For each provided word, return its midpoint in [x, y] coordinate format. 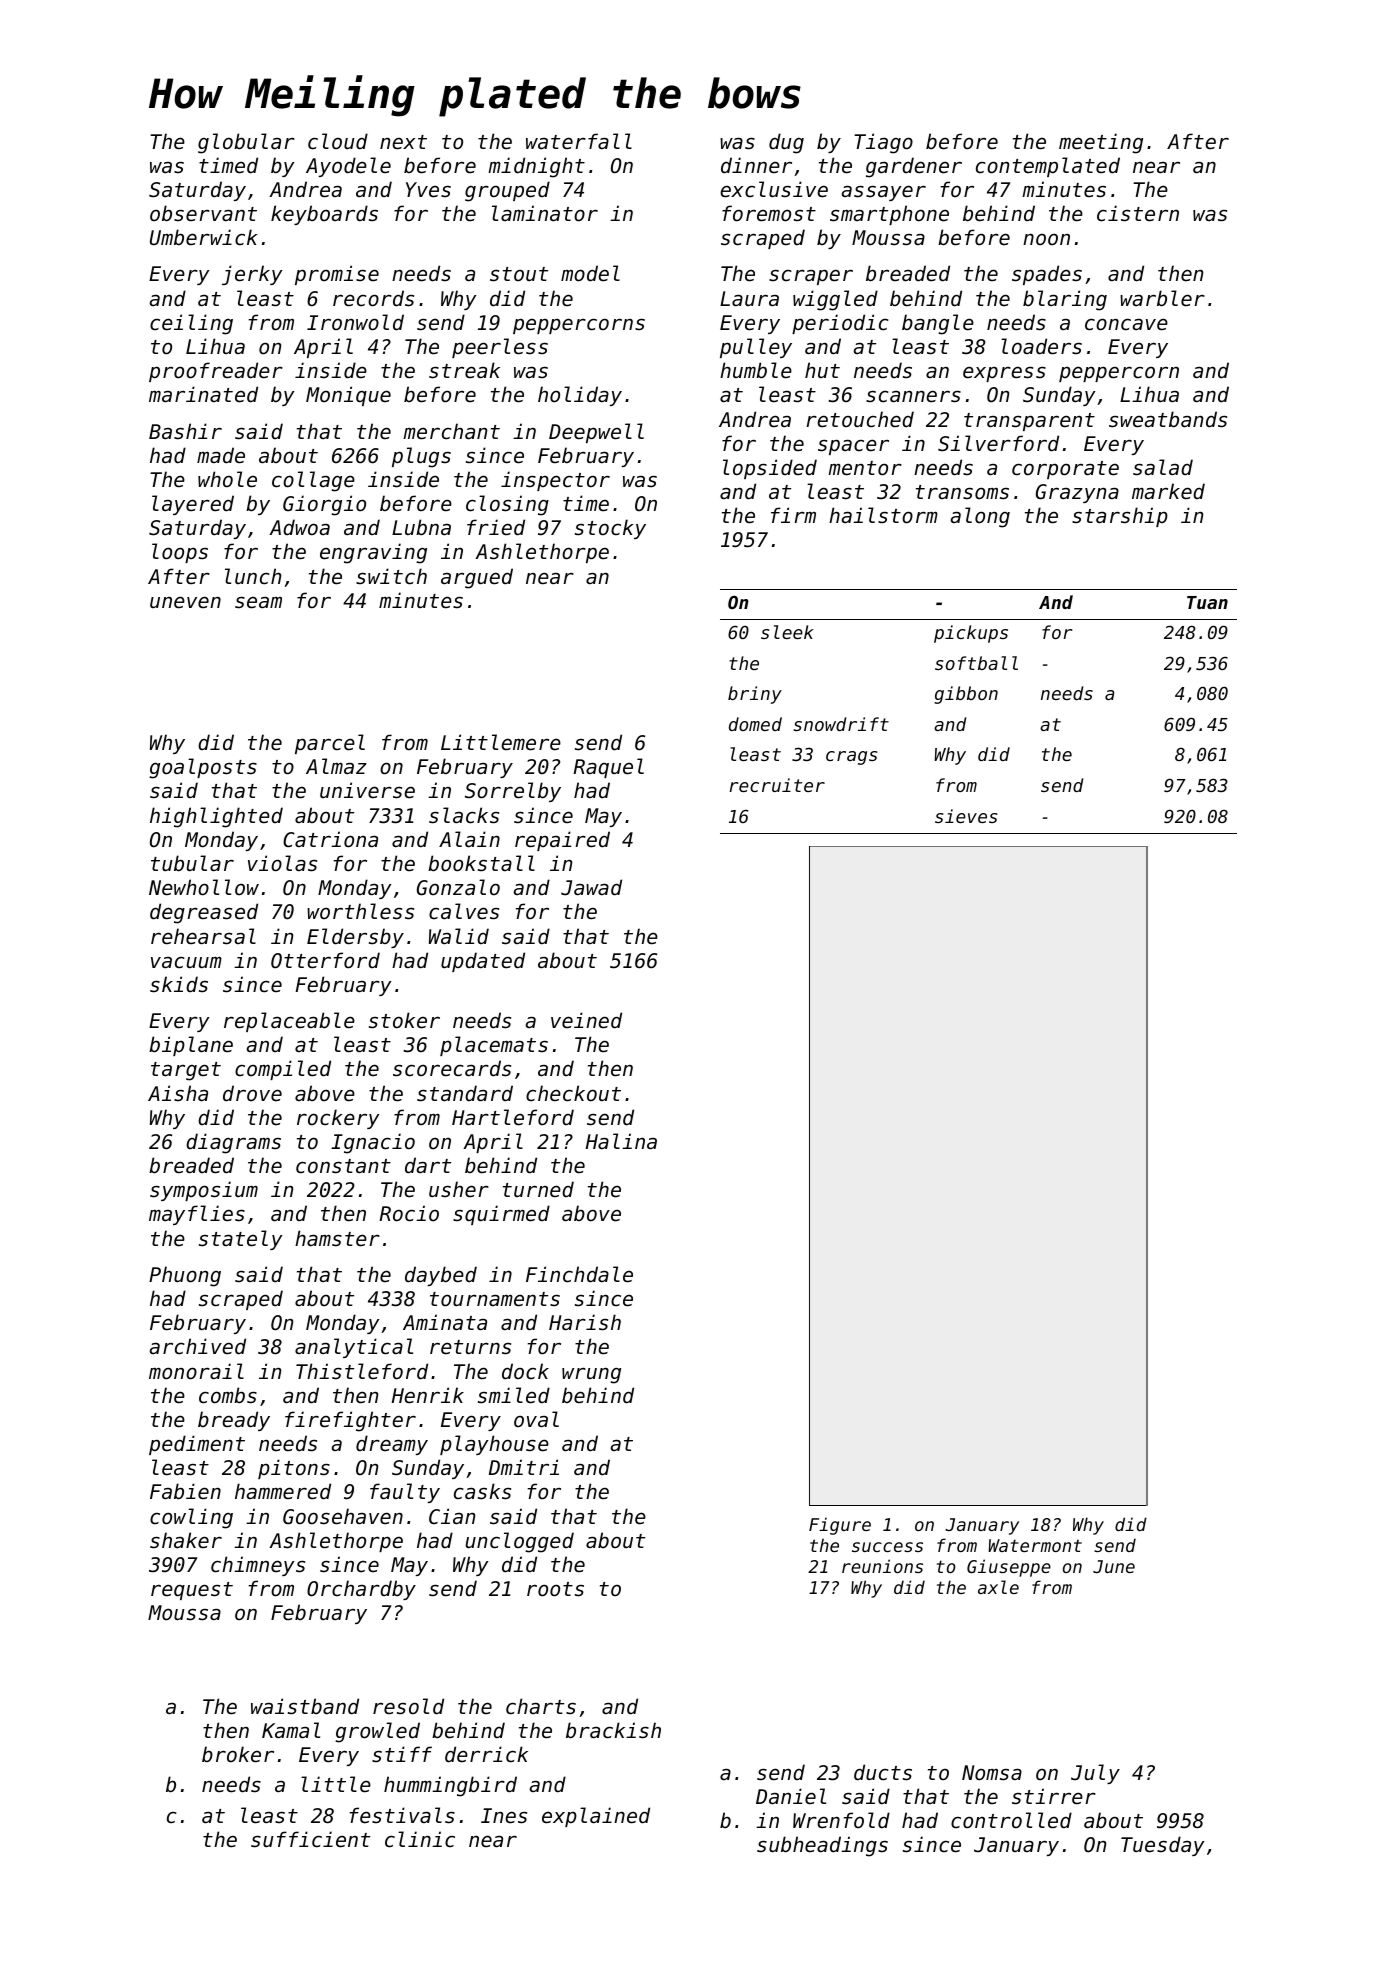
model [590, 273]
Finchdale [579, 1274]
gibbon [966, 695]
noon [1046, 239]
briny [755, 695]
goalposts [203, 768]
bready [234, 1421]
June [1114, 1566]
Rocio [409, 1213]
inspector [555, 481]
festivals [402, 1815]
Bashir [185, 431]
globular [246, 143]
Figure [840, 1526]
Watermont [1035, 1545]
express [1004, 374]
